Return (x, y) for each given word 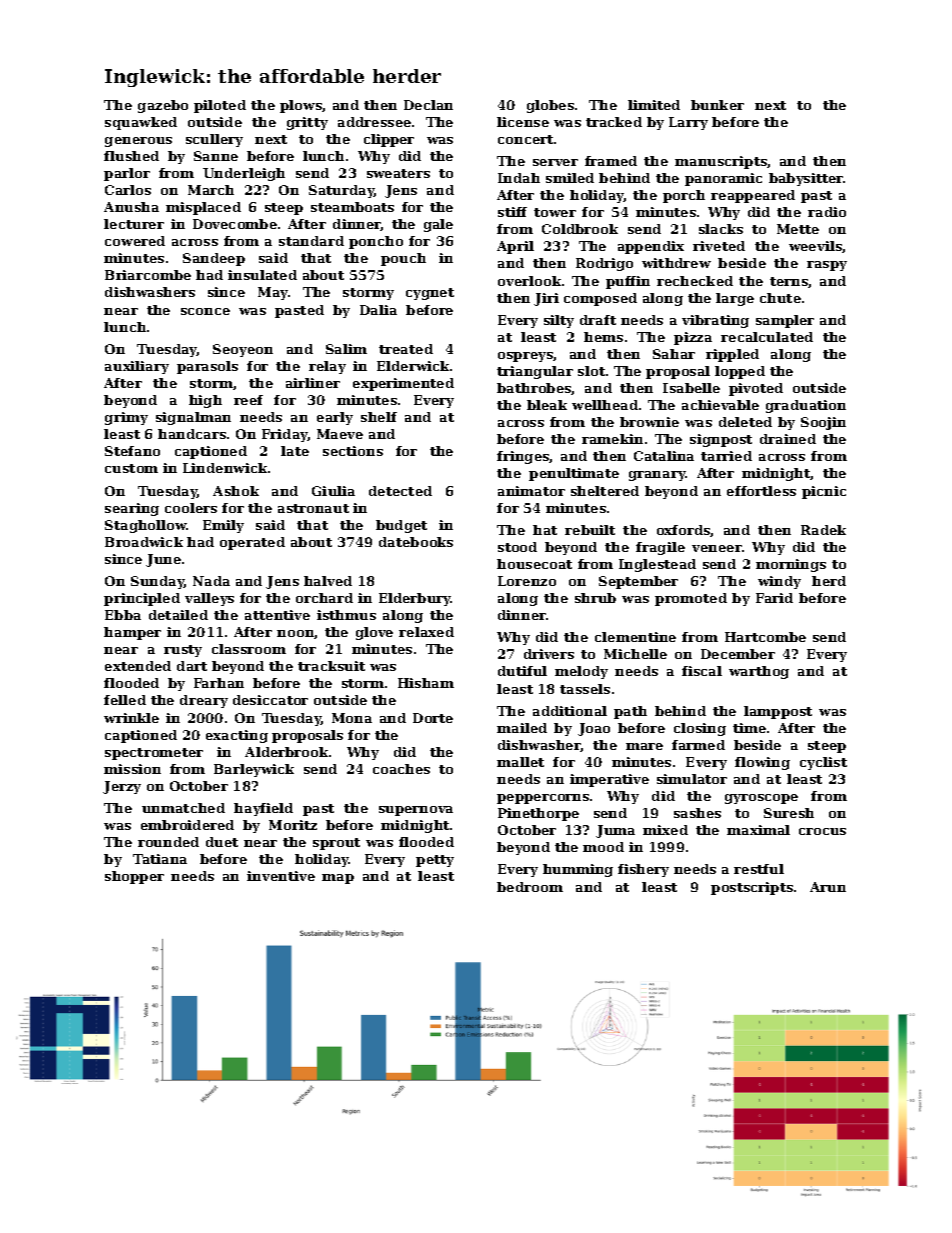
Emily (223, 526)
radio (827, 212)
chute (780, 298)
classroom (249, 649)
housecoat (534, 564)
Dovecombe (235, 224)
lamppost (778, 712)
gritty (307, 123)
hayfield (263, 809)
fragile (660, 548)
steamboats (352, 207)
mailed (522, 728)
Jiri (546, 299)
